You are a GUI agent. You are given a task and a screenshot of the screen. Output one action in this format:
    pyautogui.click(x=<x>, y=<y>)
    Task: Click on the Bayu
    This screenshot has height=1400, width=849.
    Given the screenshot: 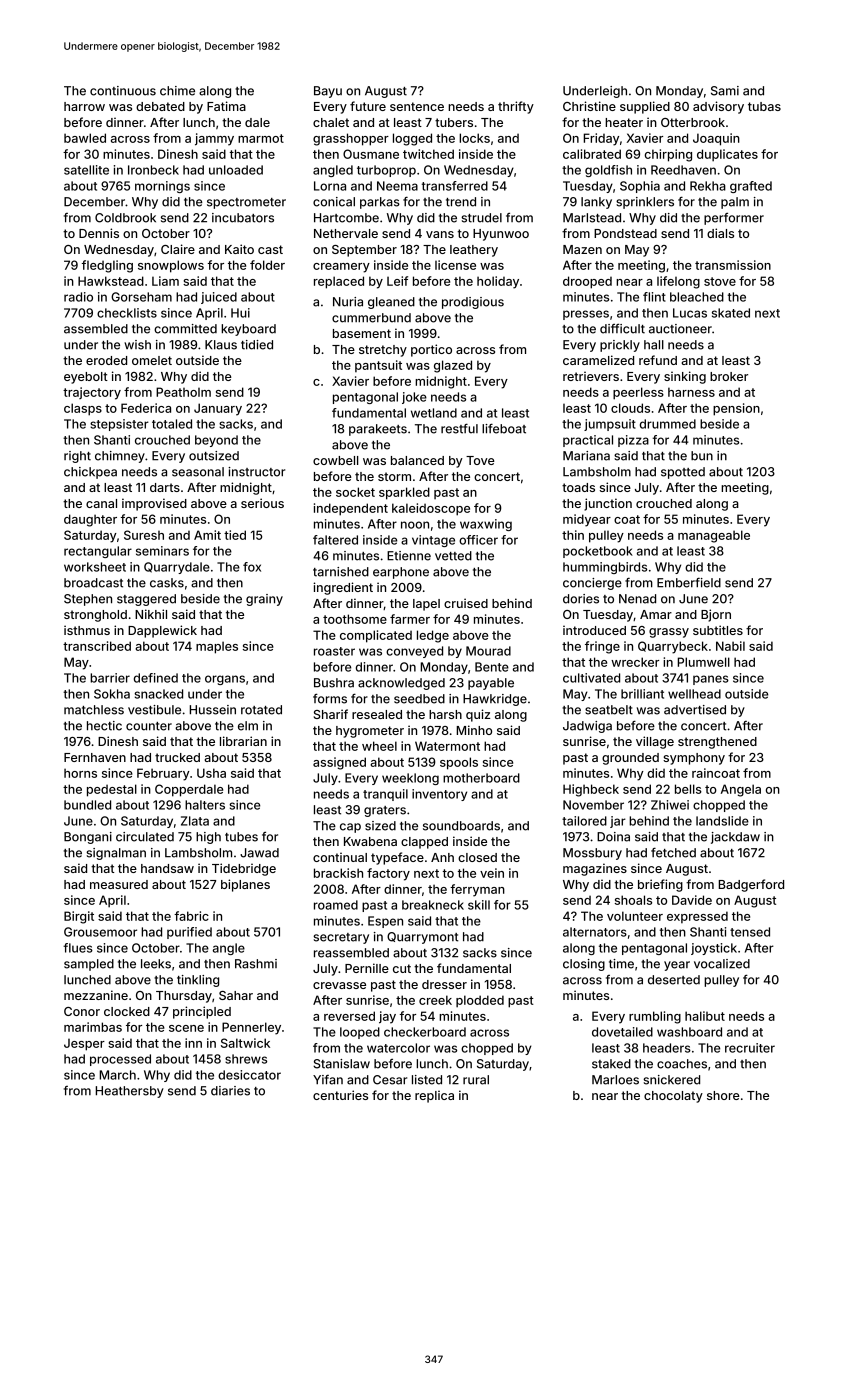 What is the action you would take?
    pyautogui.click(x=328, y=92)
